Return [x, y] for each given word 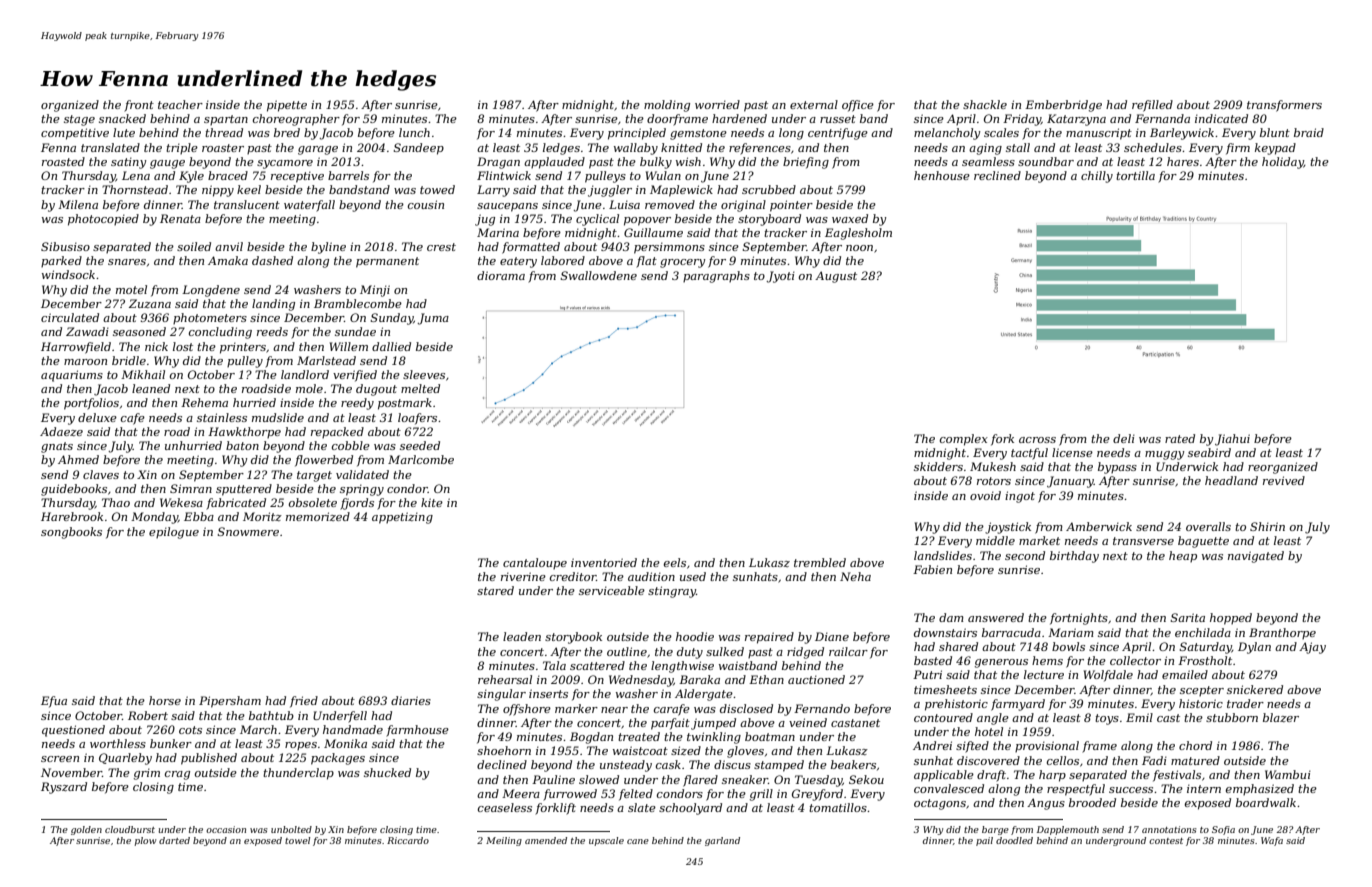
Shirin [1267, 526]
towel [297, 840]
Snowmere [248, 531]
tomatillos [838, 807]
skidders [938, 466]
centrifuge [838, 134]
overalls [1208, 526]
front [139, 106]
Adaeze [61, 431]
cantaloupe [535, 563]
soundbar [1046, 161]
